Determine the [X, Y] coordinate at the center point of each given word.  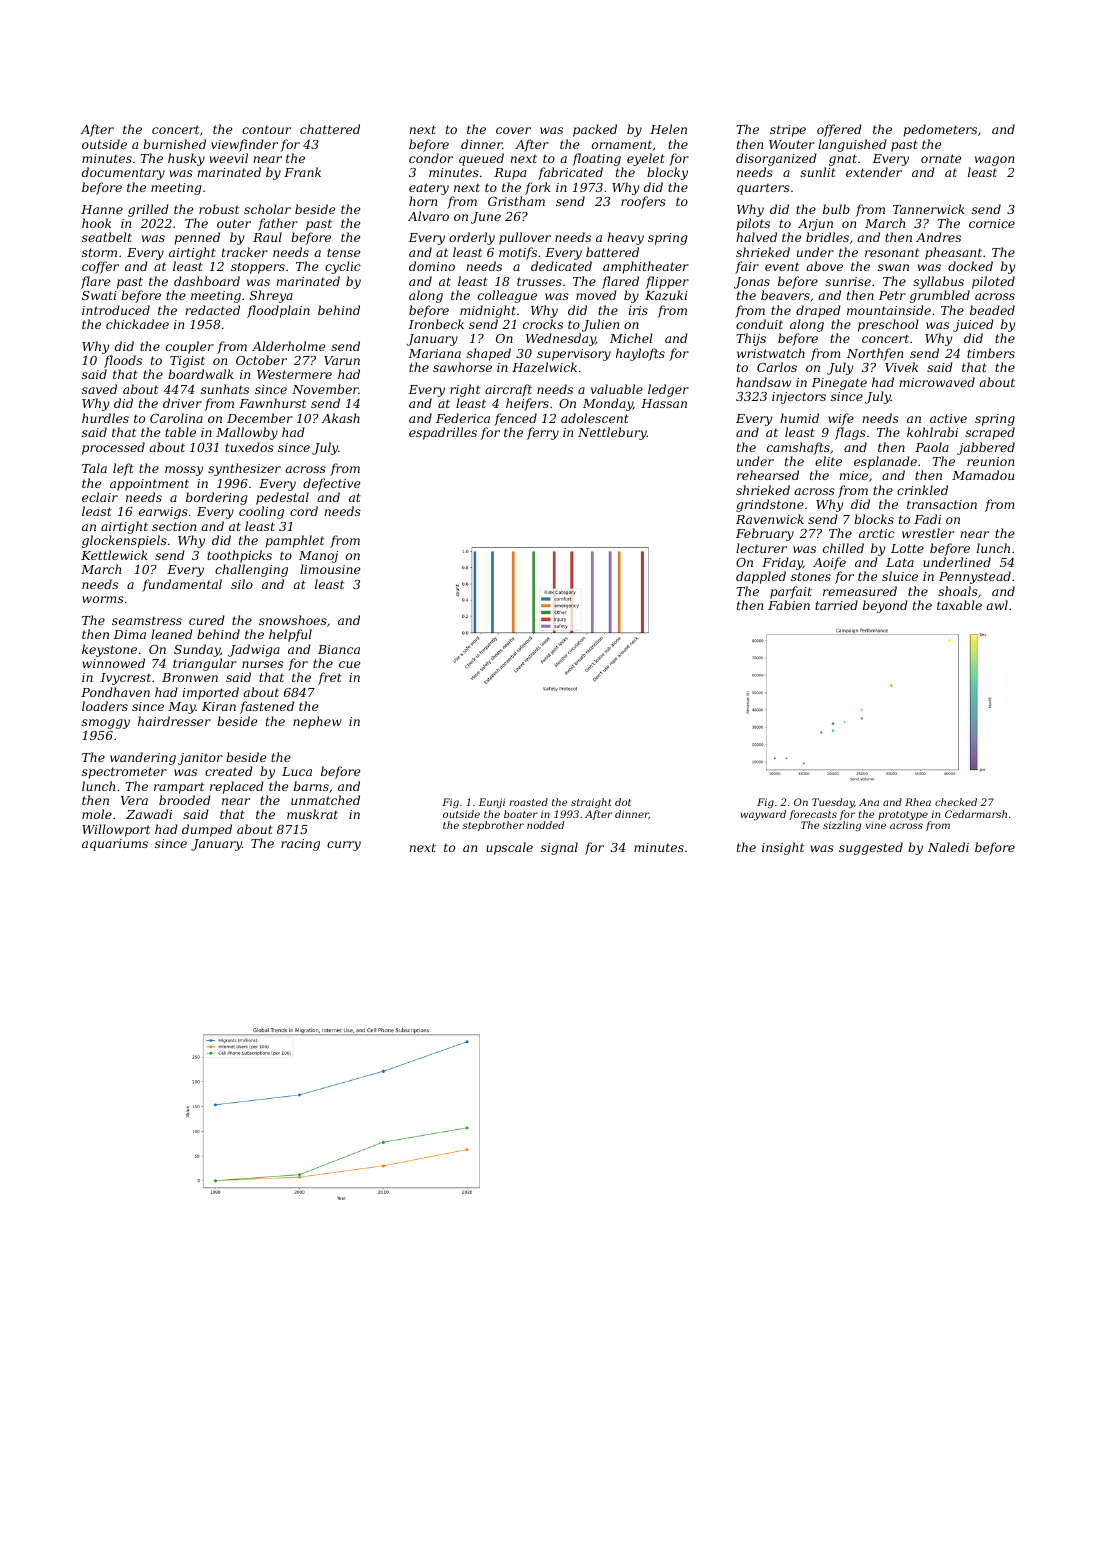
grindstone [770, 505]
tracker [245, 252]
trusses [539, 281]
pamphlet [294, 541]
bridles [827, 237]
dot [623, 802]
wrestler [928, 533]
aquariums [115, 845]
